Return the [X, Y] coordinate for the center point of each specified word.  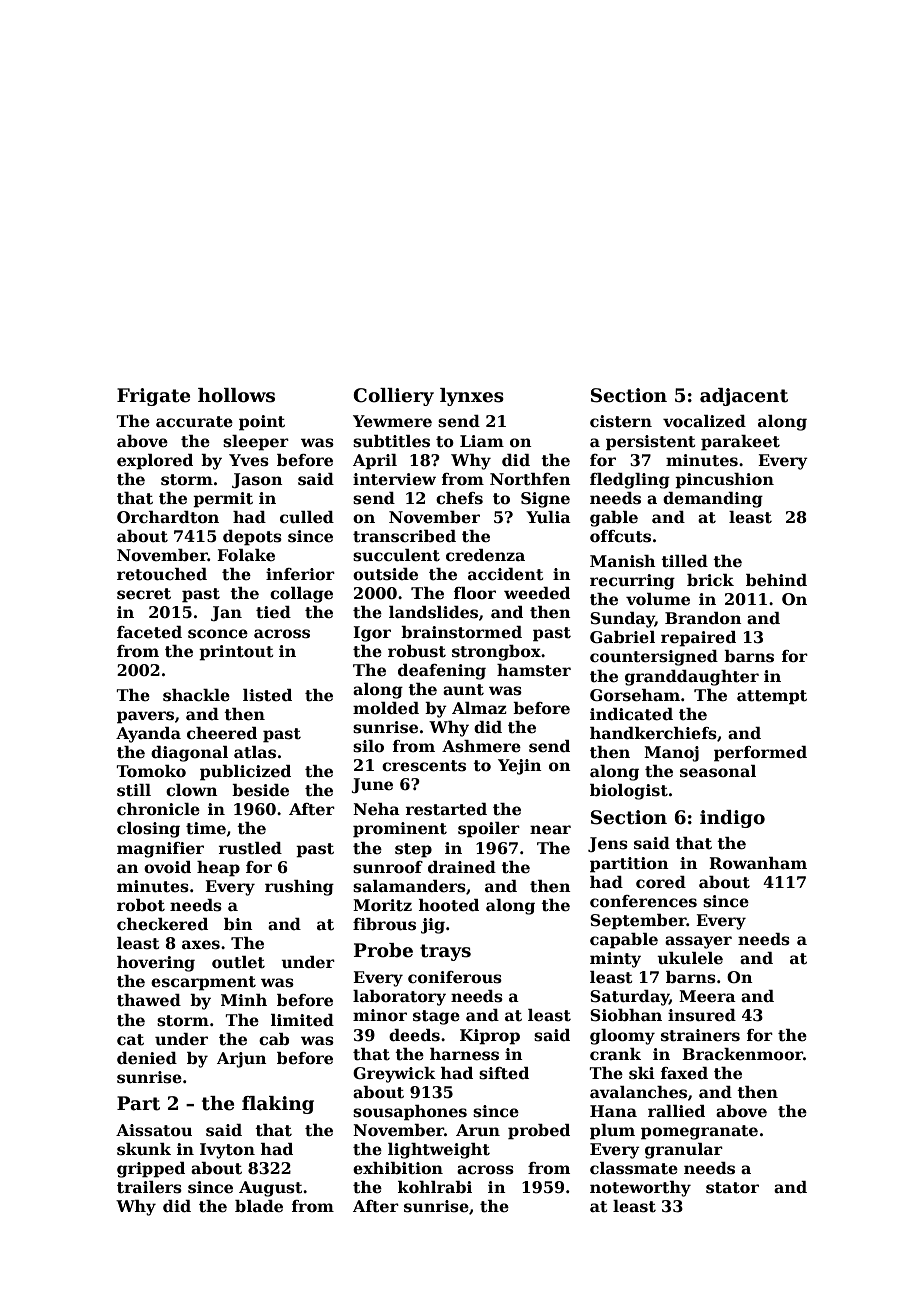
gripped [151, 1170]
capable [624, 941]
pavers [145, 717]
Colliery [393, 397]
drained [462, 867]
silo [368, 746]
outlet [238, 962]
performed [760, 754]
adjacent [744, 397]
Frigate [153, 397]
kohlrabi [435, 1187]
